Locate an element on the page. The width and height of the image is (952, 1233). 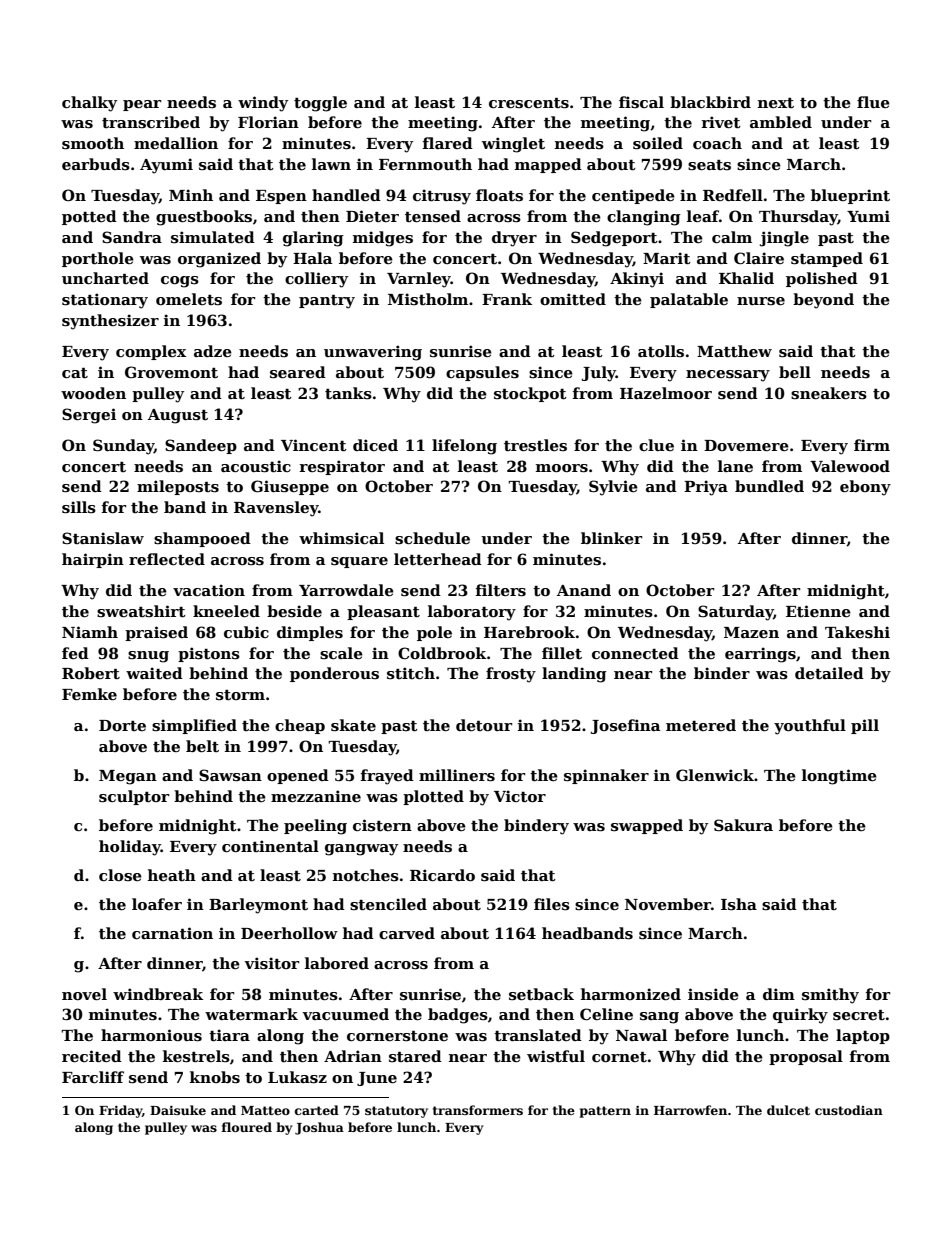
windy is located at coordinates (263, 104).
